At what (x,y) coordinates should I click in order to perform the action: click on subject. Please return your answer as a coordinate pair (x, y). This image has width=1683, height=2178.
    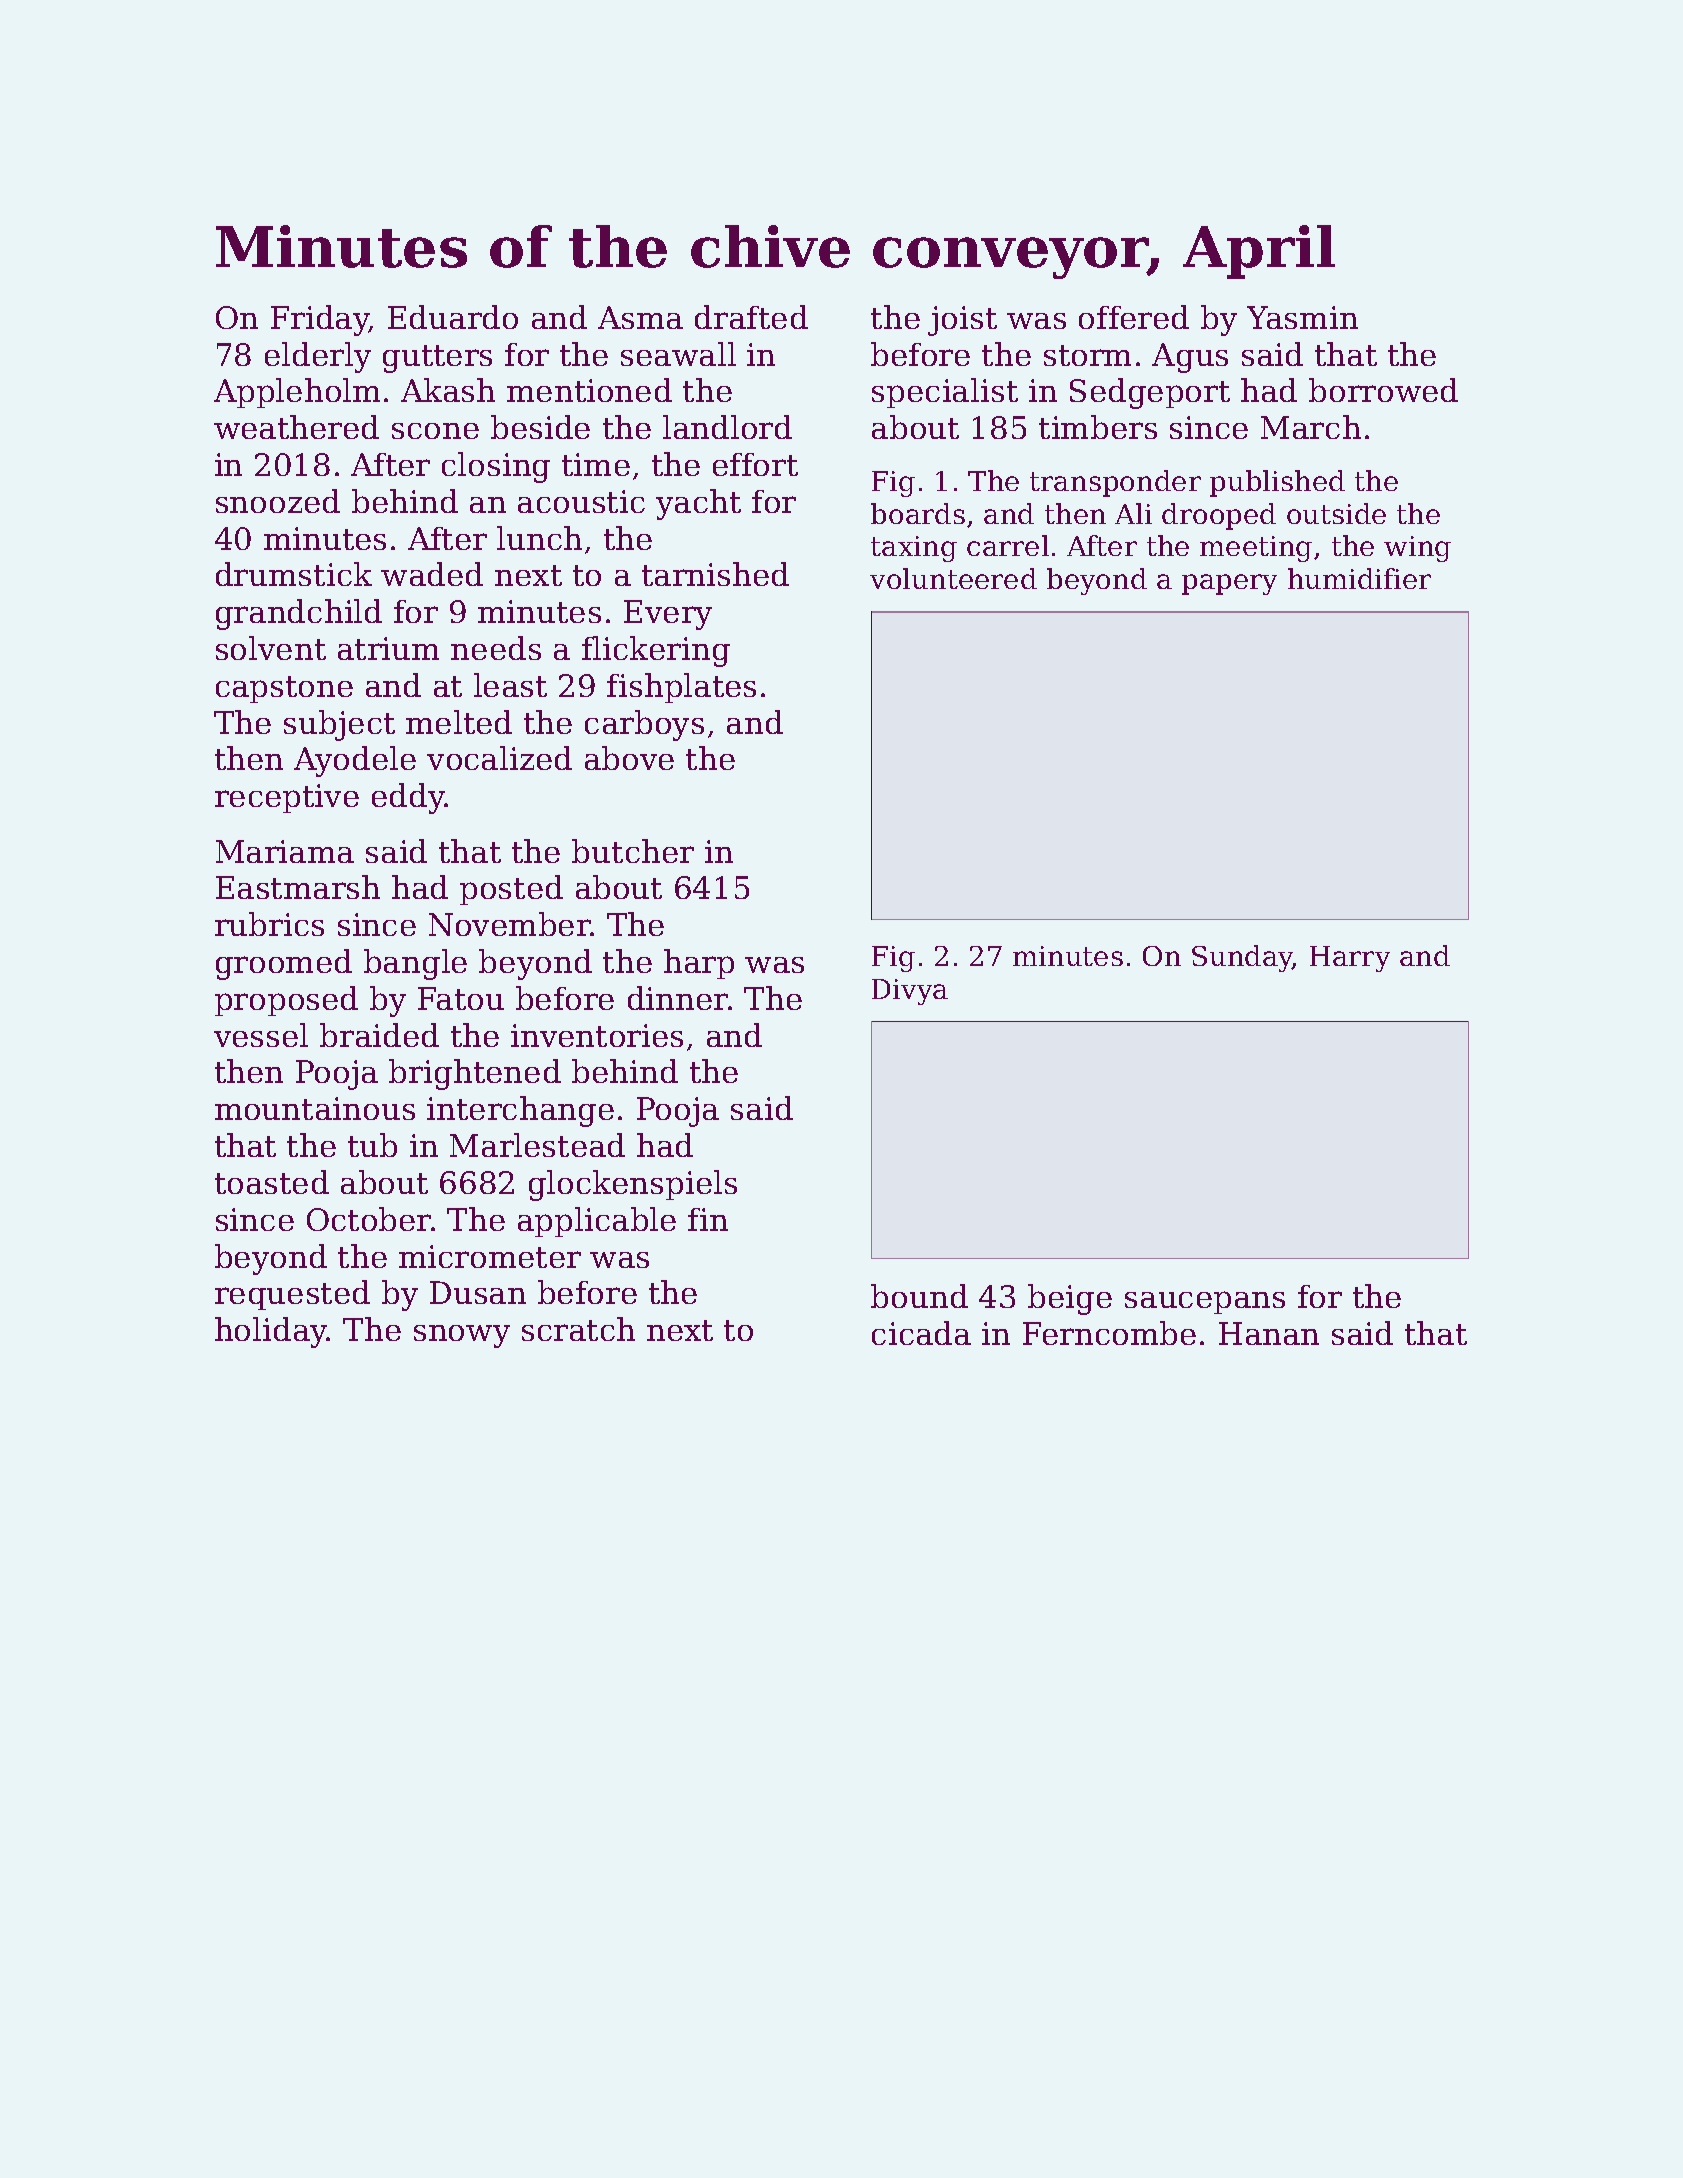
    Looking at the image, I should click on (339, 725).
